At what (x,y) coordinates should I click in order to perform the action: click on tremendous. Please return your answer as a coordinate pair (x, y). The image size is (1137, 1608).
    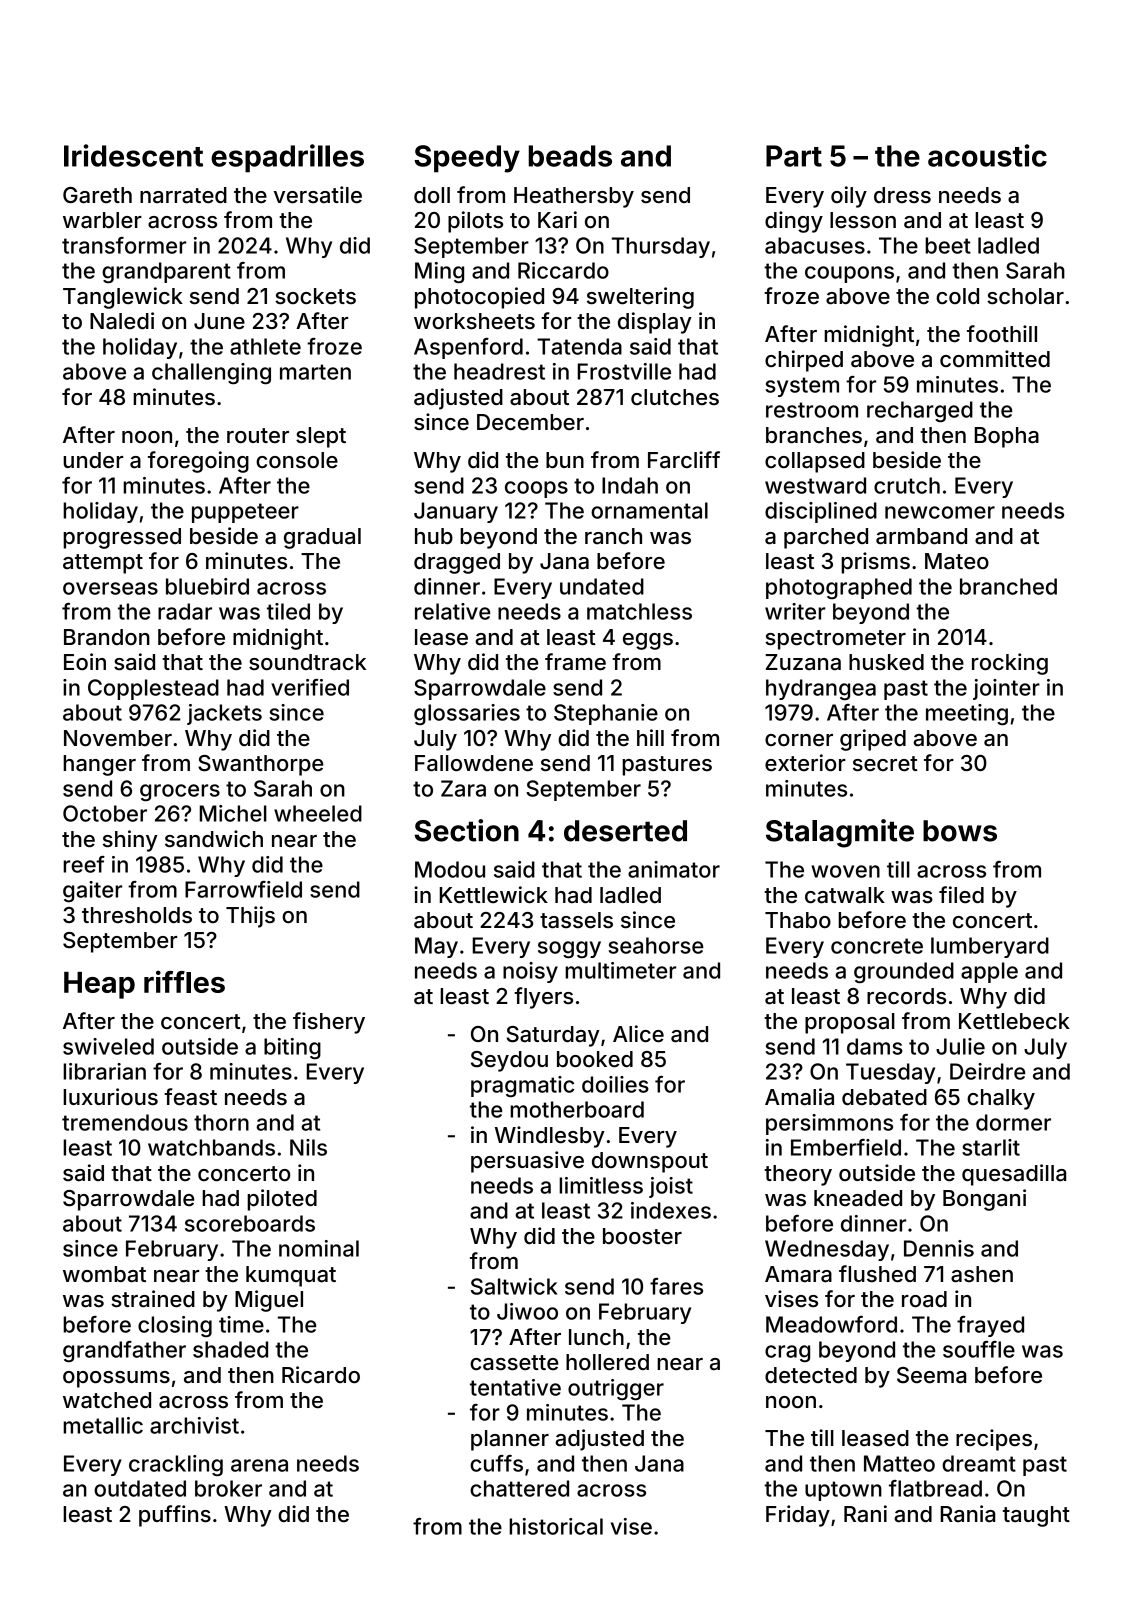
    Looking at the image, I should click on (125, 1122).
